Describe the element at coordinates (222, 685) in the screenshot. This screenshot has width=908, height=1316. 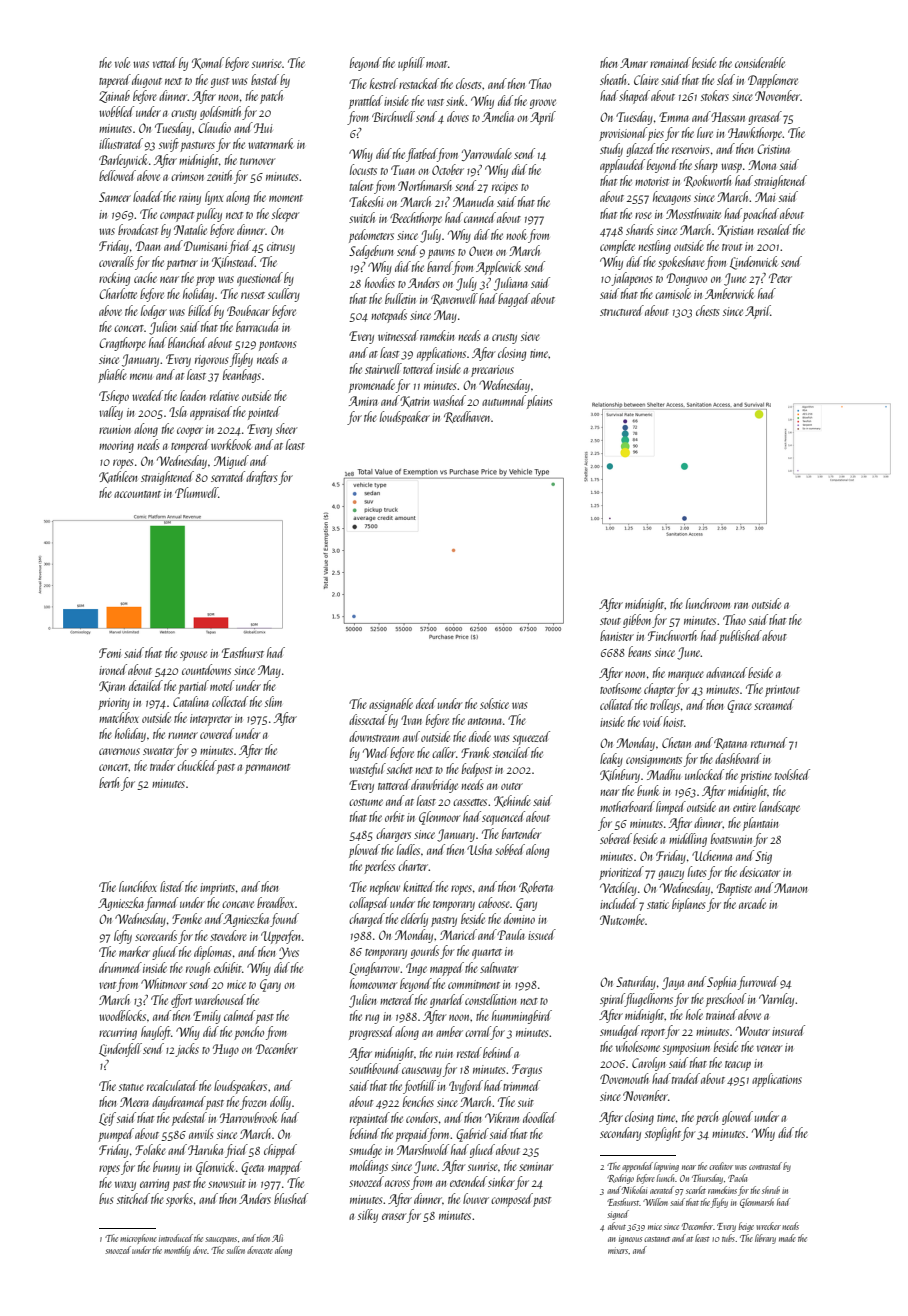
I see `motel` at that location.
